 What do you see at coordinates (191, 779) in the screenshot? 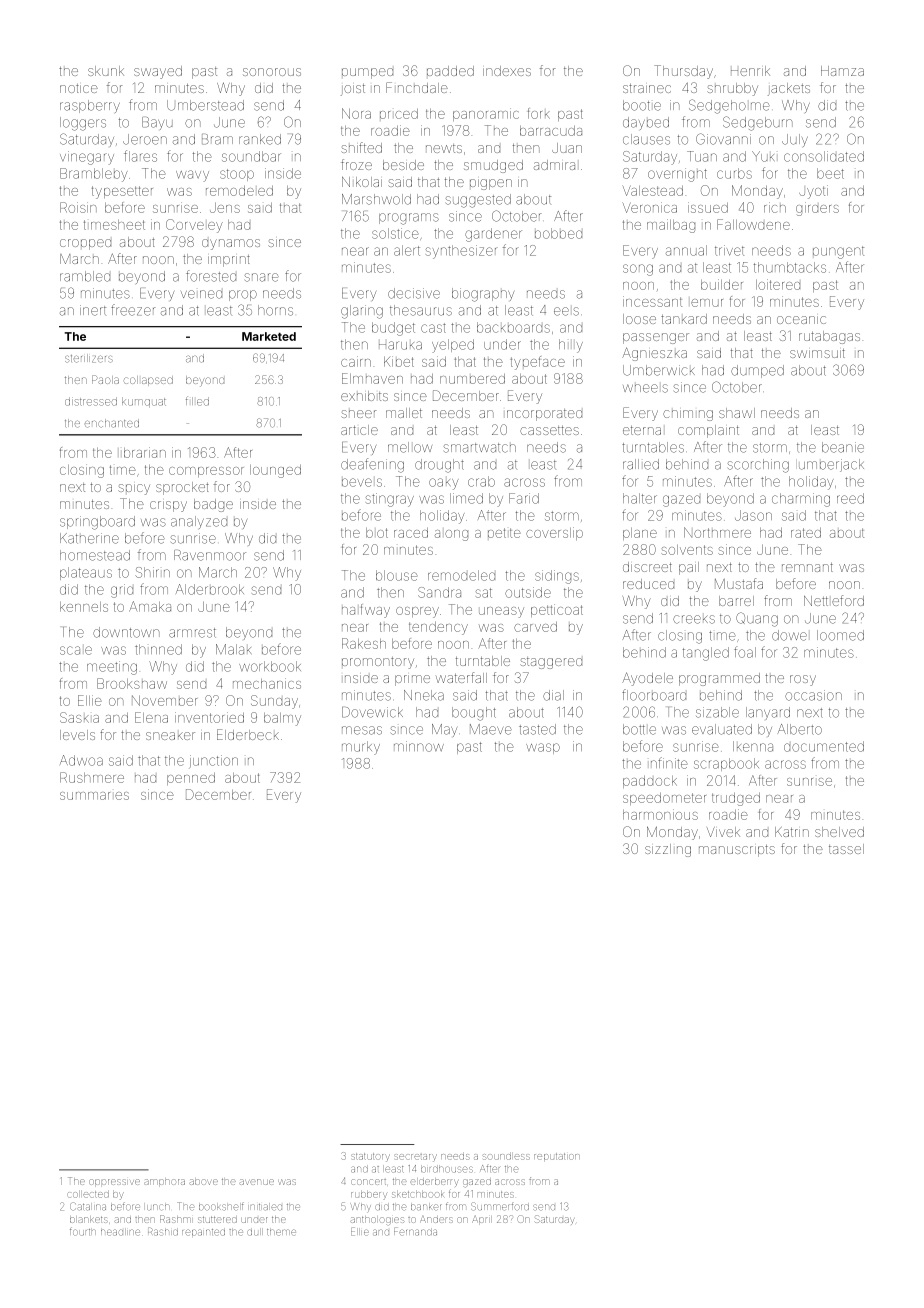
I see `penned` at bounding box center [191, 779].
